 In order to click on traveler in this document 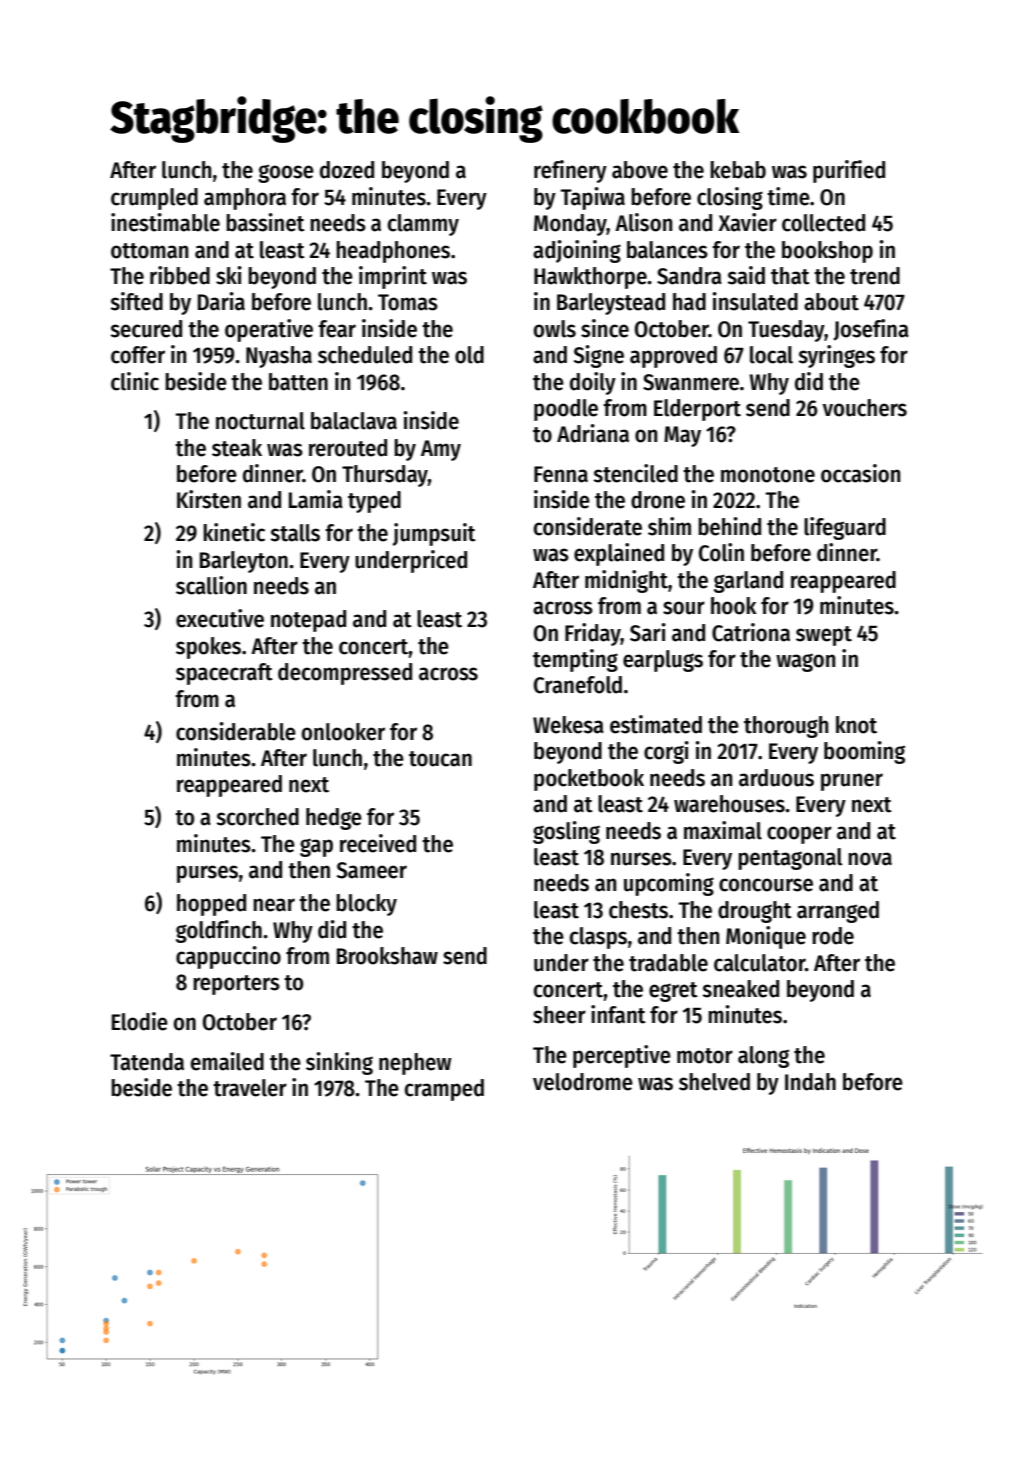, I will do `click(250, 1088)`.
